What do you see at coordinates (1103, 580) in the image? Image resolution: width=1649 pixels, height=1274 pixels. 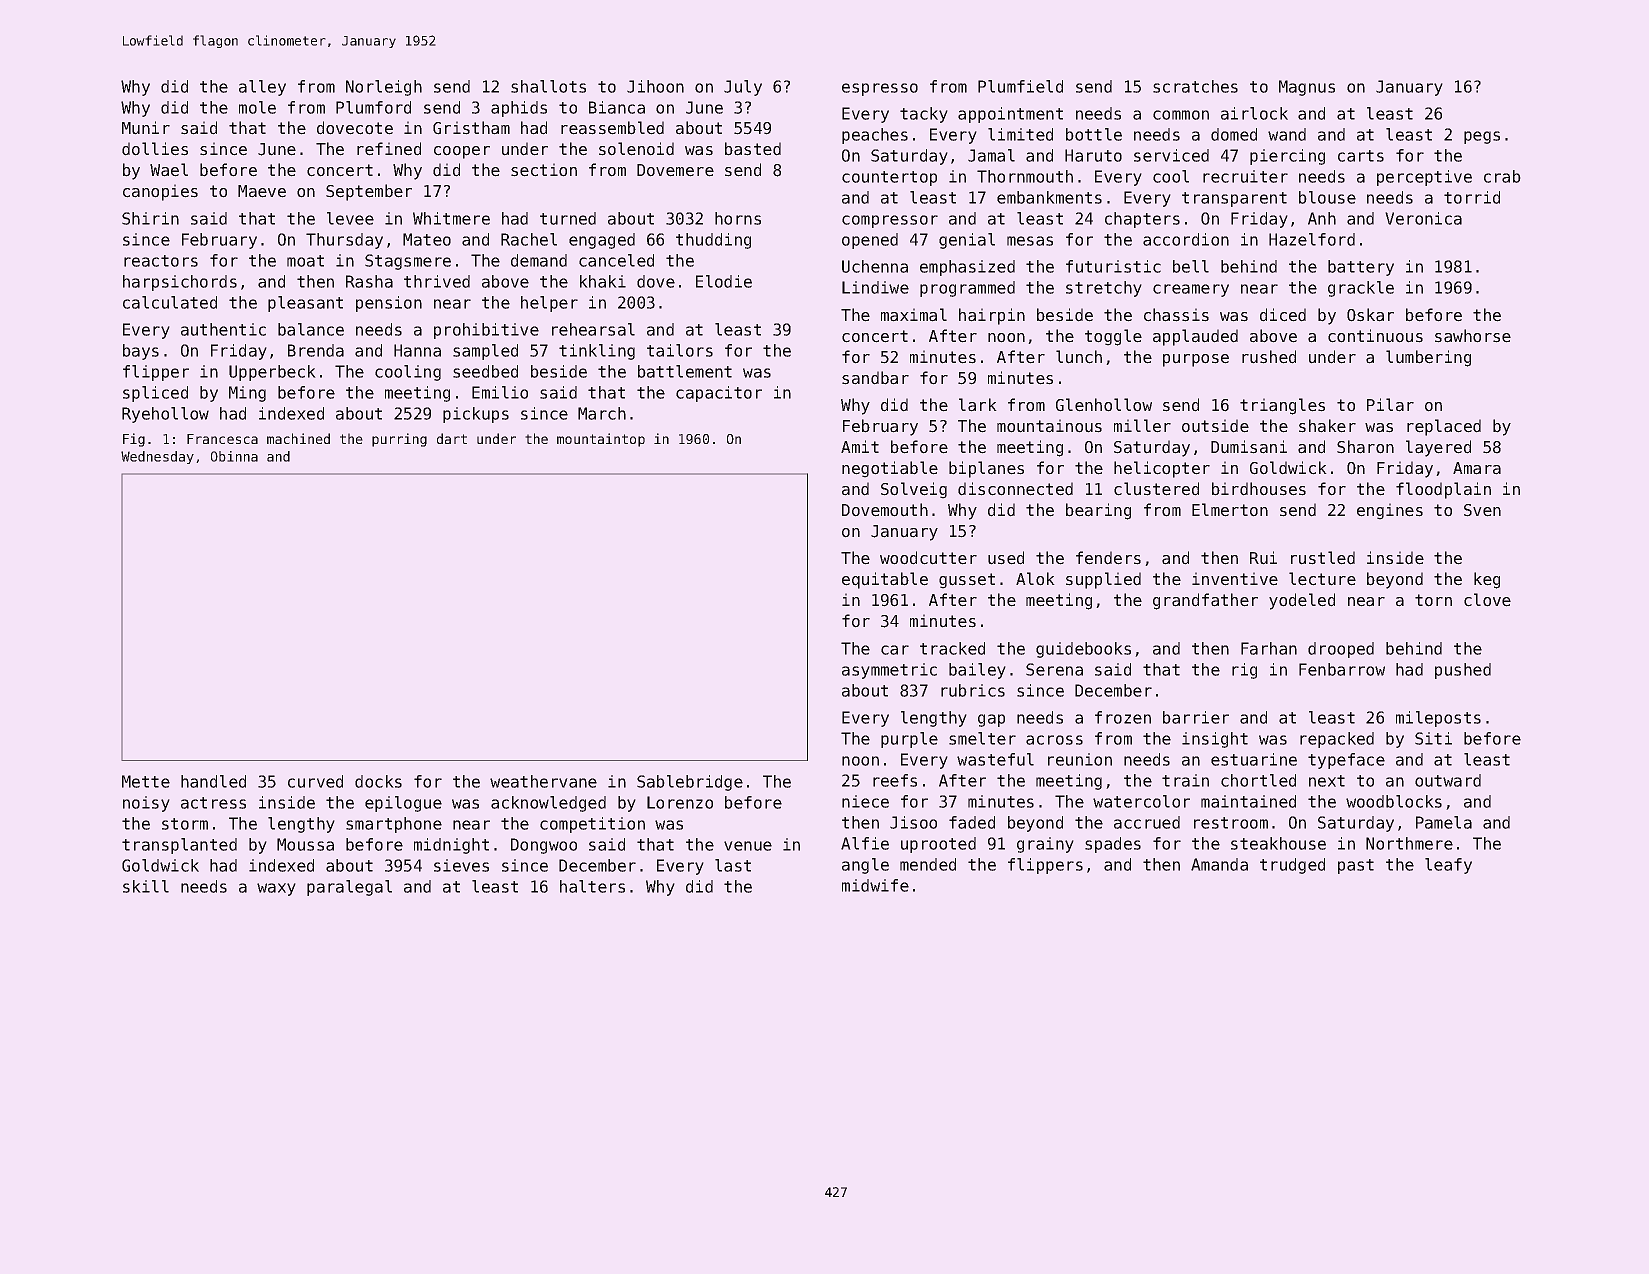 I see `supplied` at bounding box center [1103, 580].
